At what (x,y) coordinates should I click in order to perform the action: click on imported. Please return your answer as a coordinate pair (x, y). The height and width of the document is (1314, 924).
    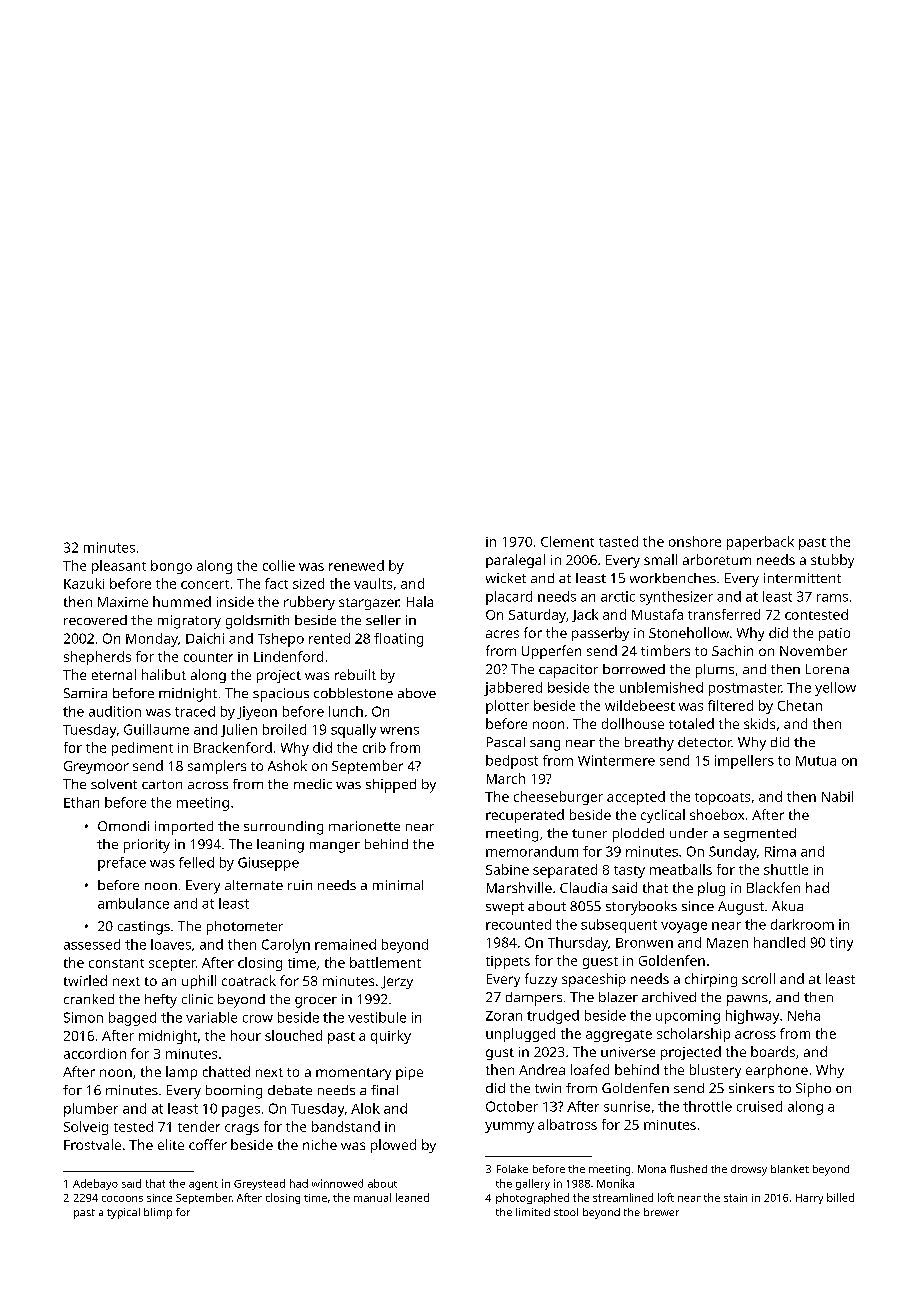
    Looking at the image, I should click on (184, 828).
